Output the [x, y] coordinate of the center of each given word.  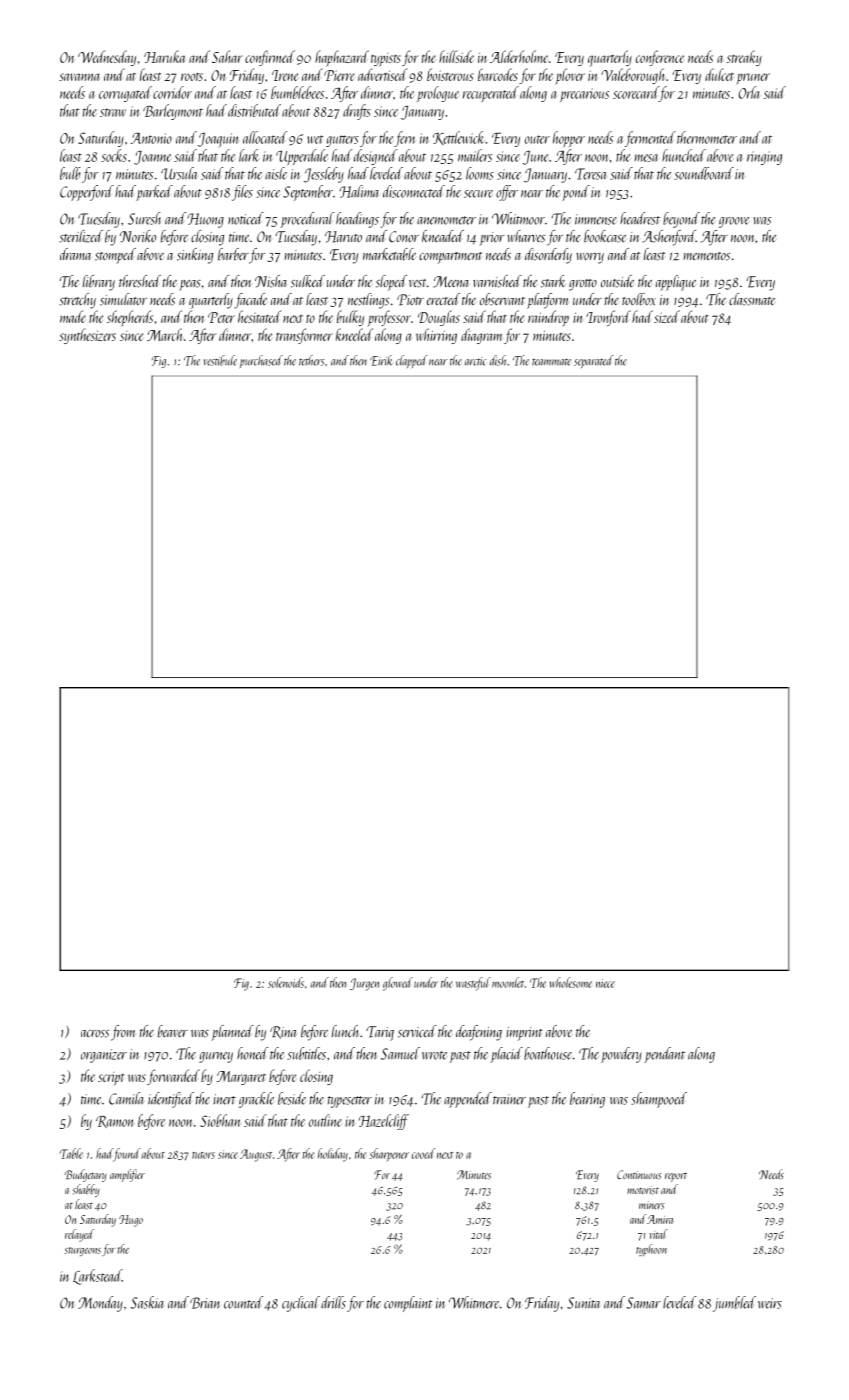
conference [660, 58]
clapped [412, 361]
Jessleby [324, 175]
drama [76, 254]
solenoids [286, 982]
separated [594, 361]
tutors [203, 1155]
